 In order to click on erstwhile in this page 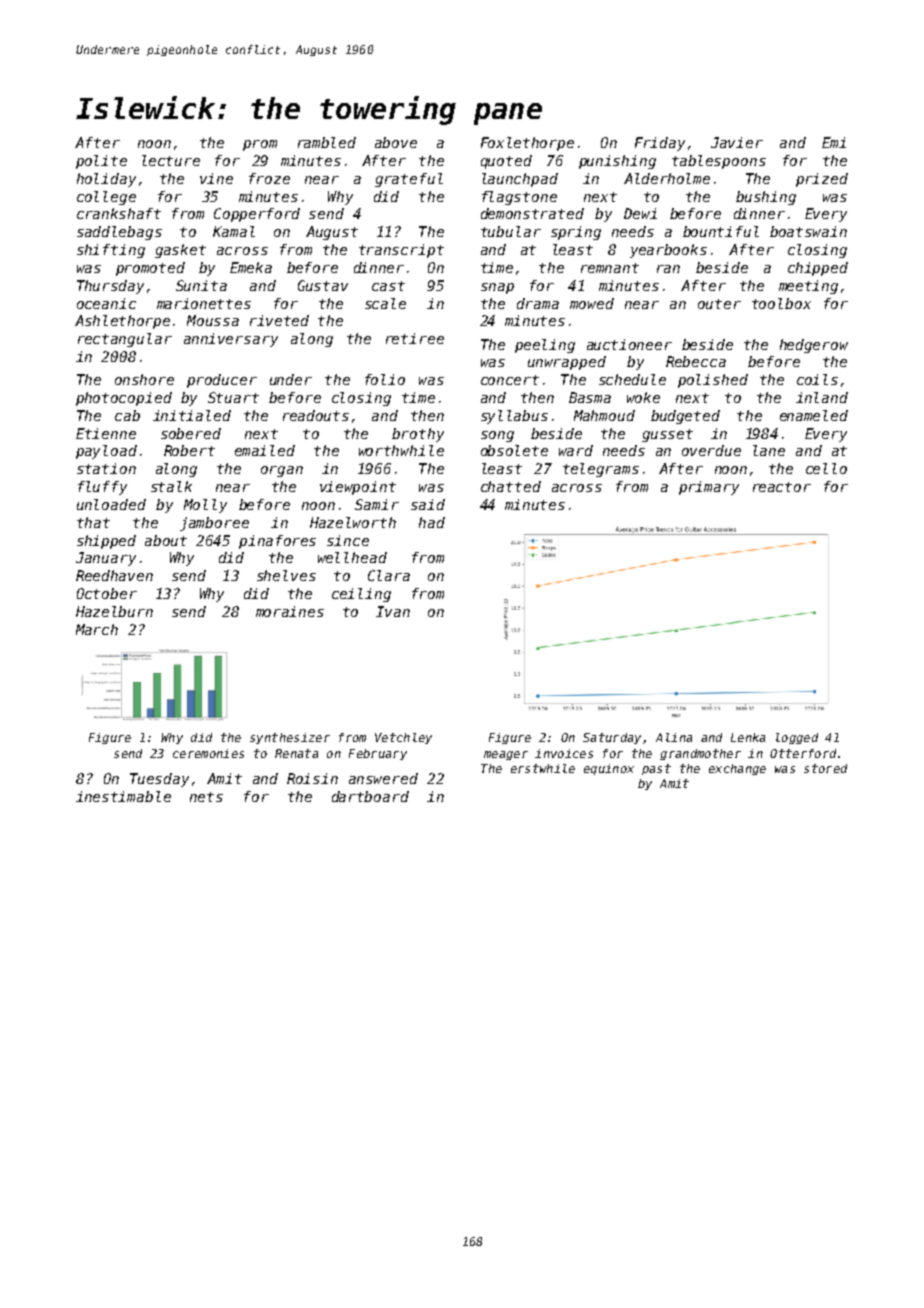, I will do `click(543, 768)`.
